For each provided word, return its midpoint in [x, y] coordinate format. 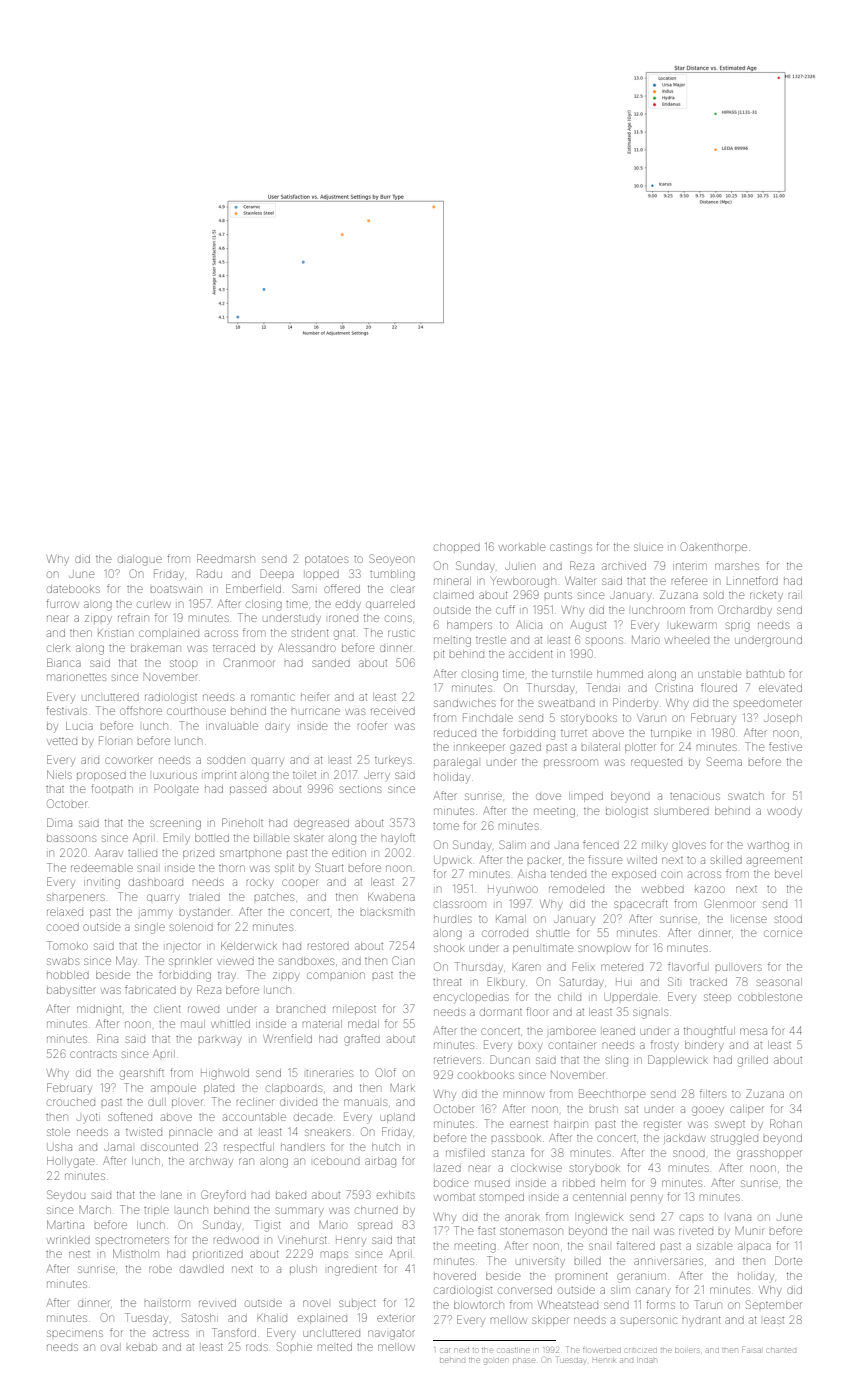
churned [376, 1210]
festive [785, 746]
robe [160, 1269]
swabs [63, 961]
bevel [788, 874]
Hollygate [70, 1162]
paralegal [456, 763]
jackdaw [684, 1139]
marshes [737, 566]
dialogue [140, 560]
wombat [454, 1197]
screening [175, 825]
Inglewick [600, 1218]
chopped [457, 547]
